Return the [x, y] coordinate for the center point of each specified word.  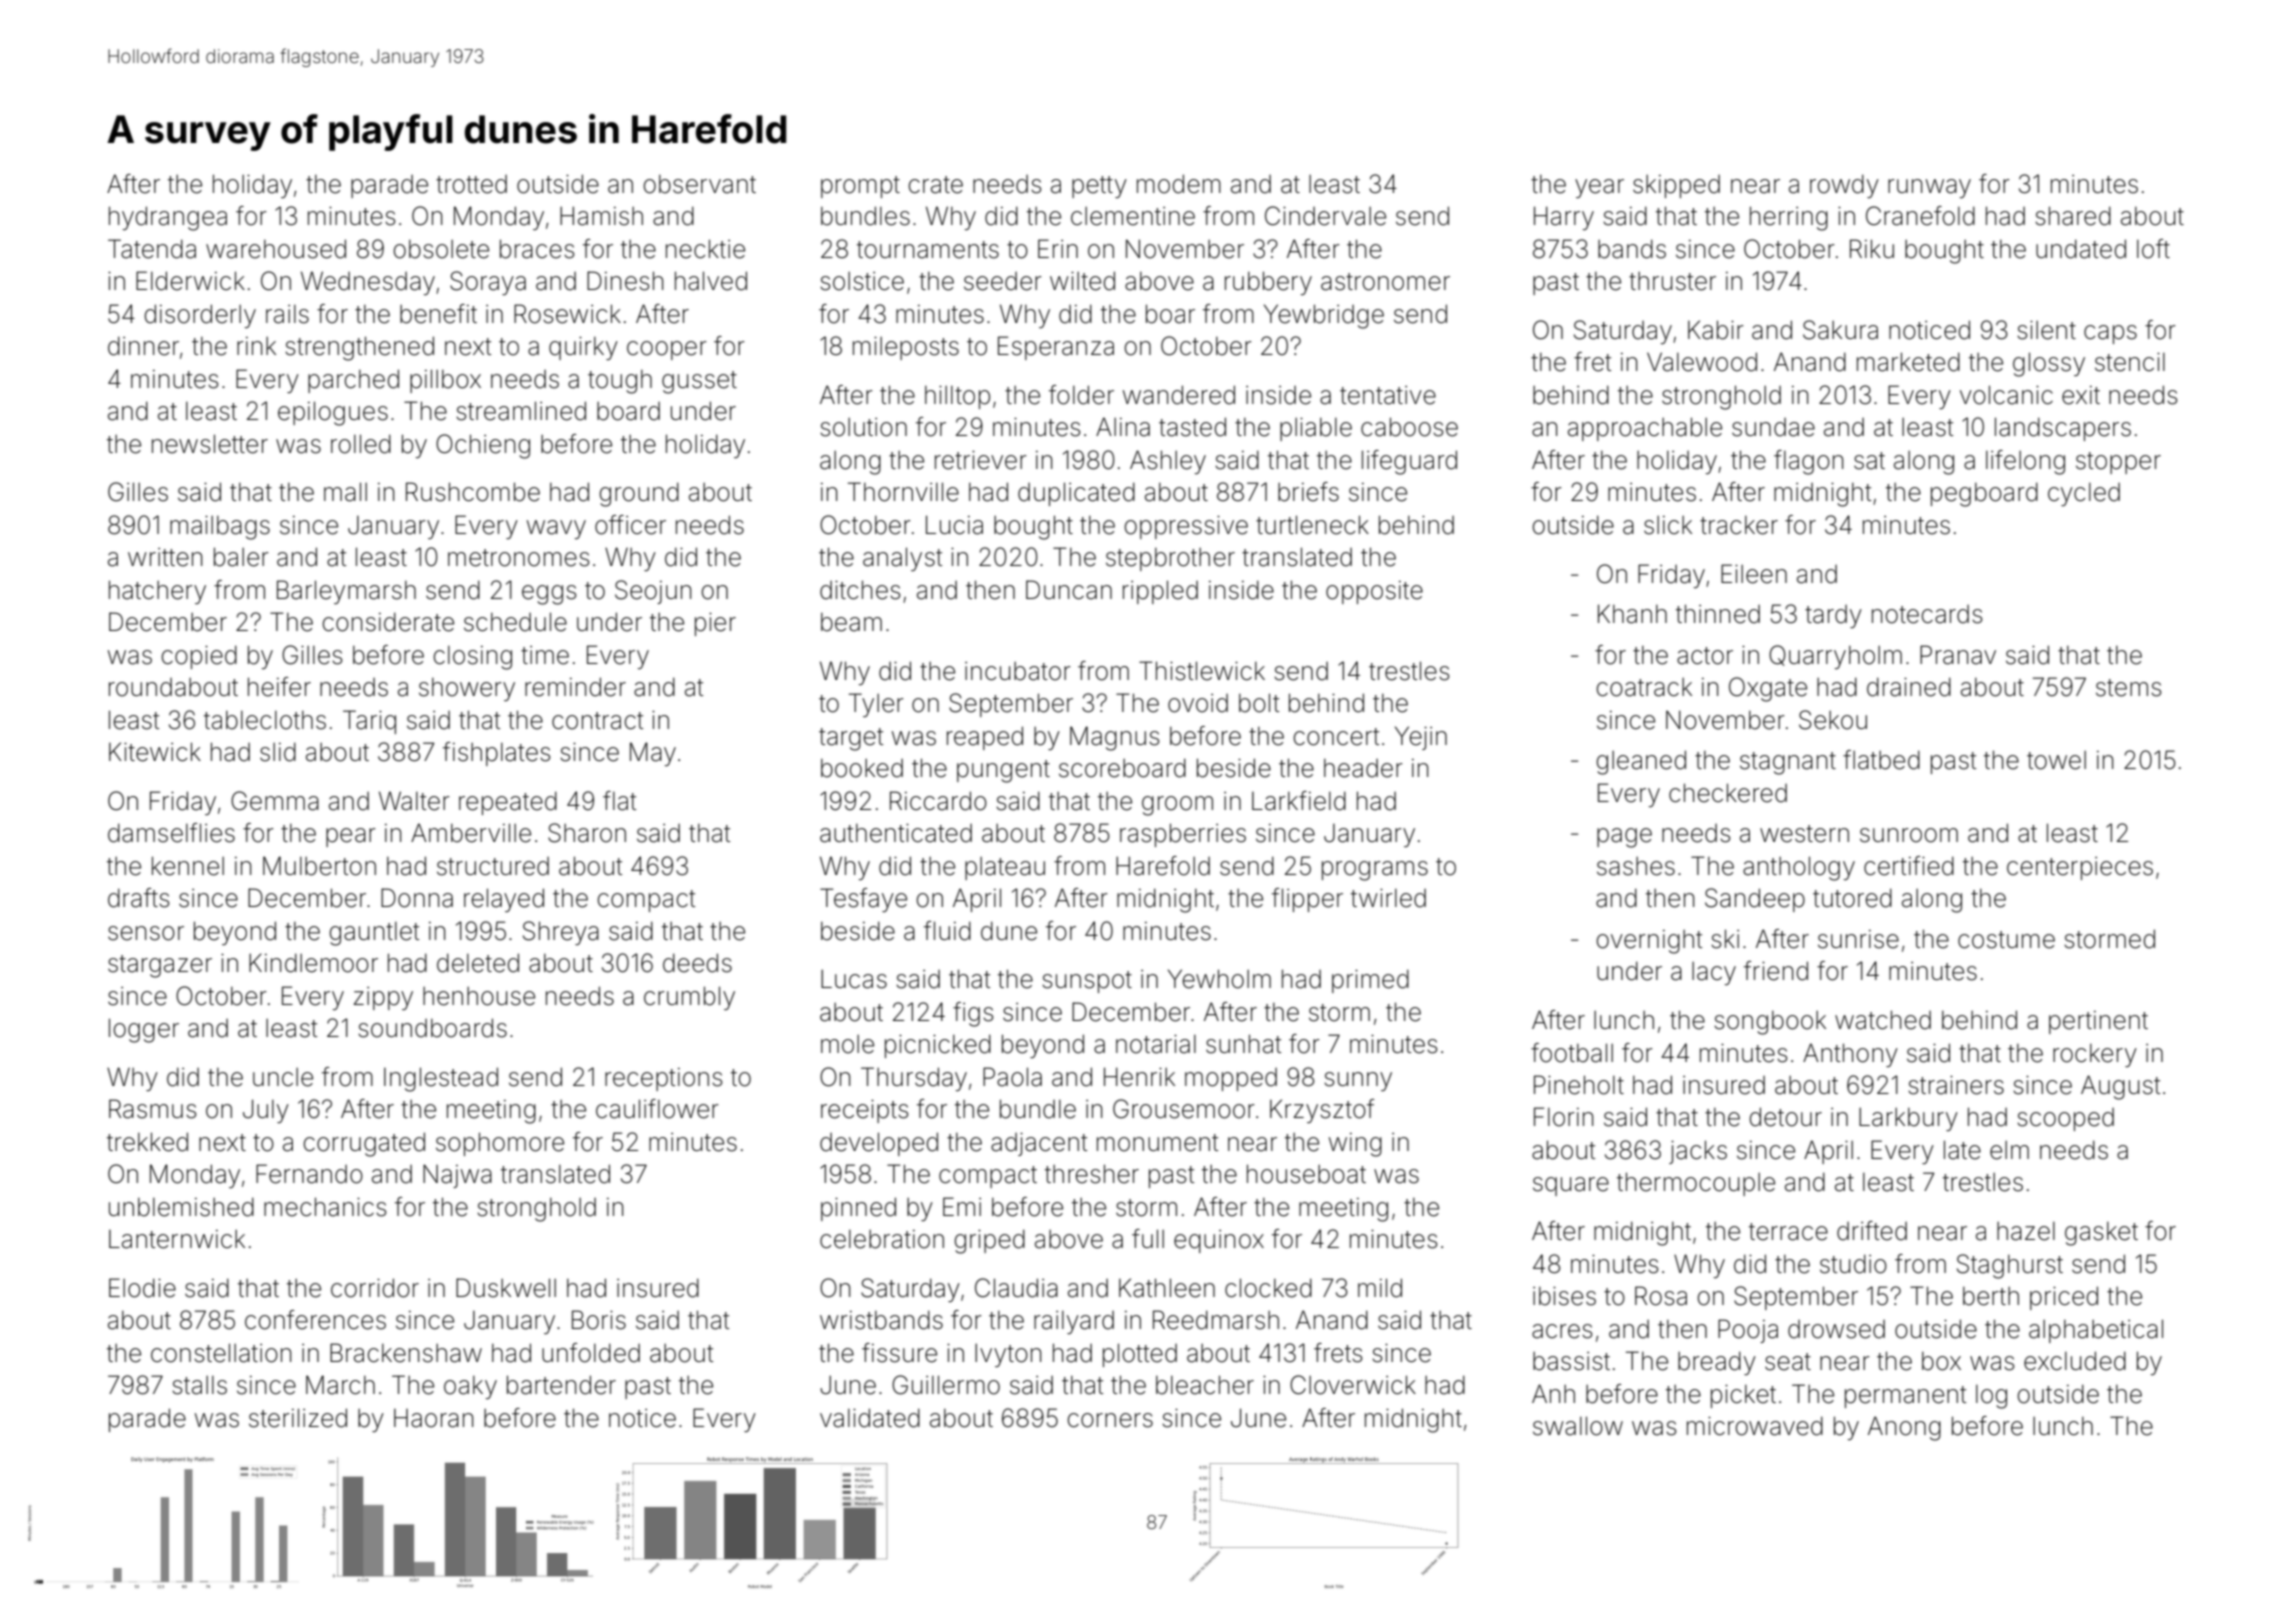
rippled [1160, 592]
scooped [2065, 1119]
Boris [599, 1320]
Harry [1564, 218]
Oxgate [1768, 689]
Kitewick [155, 752]
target [851, 739]
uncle [283, 1077]
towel [2056, 760]
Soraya [488, 283]
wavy [556, 529]
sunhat [1243, 1044]
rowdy [1844, 186]
